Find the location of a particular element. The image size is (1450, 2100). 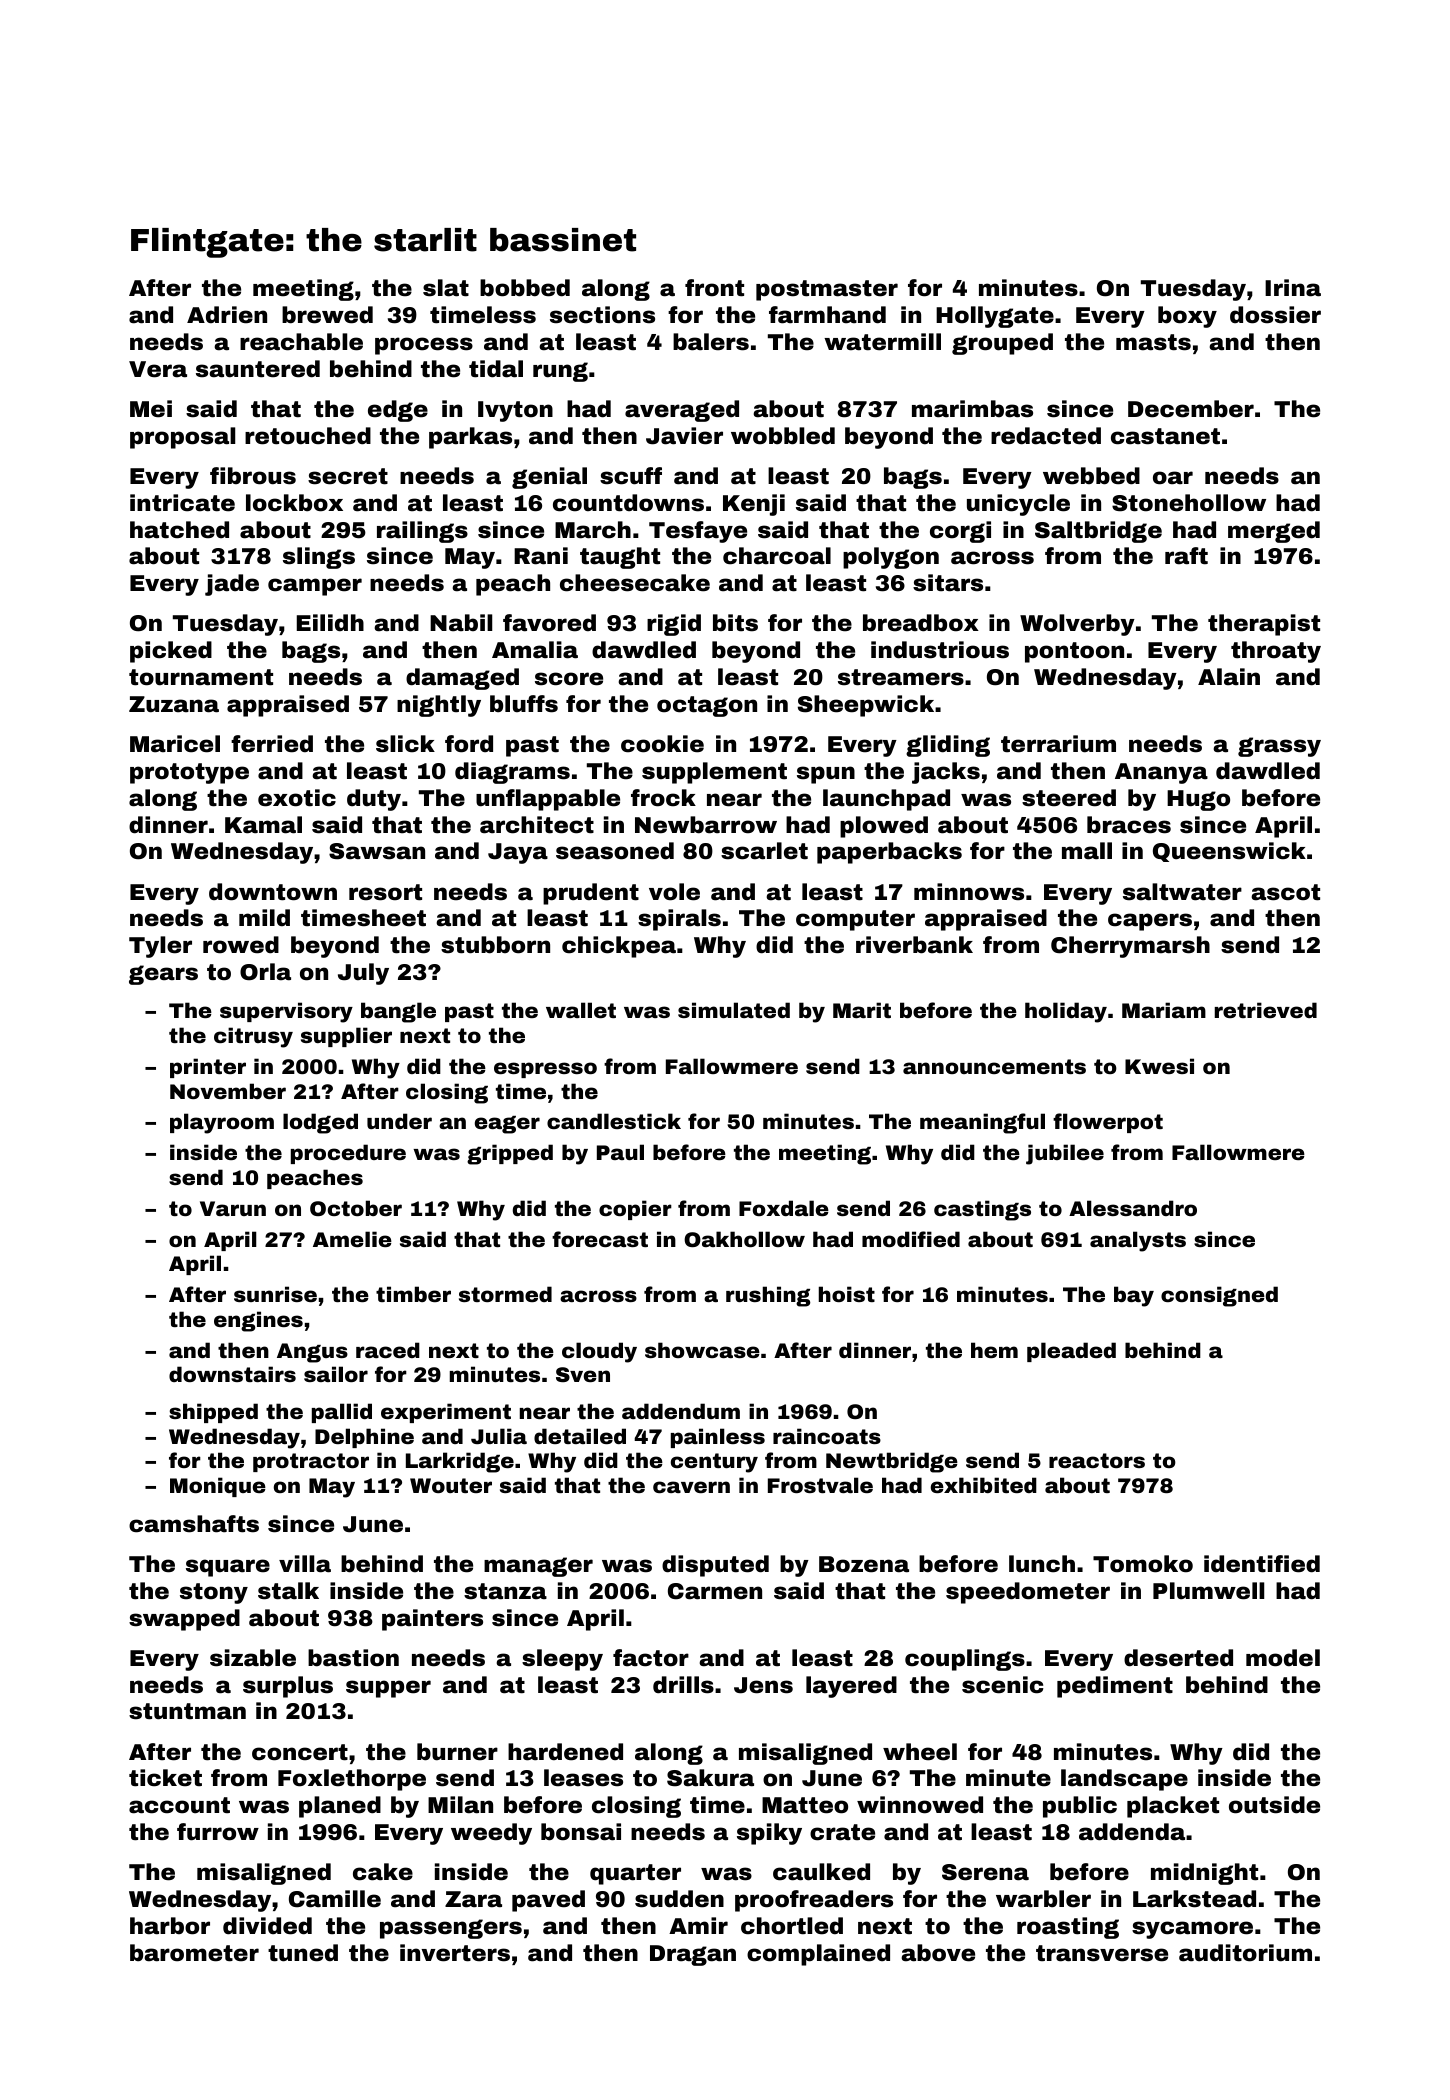

wobbled is located at coordinates (783, 436).
